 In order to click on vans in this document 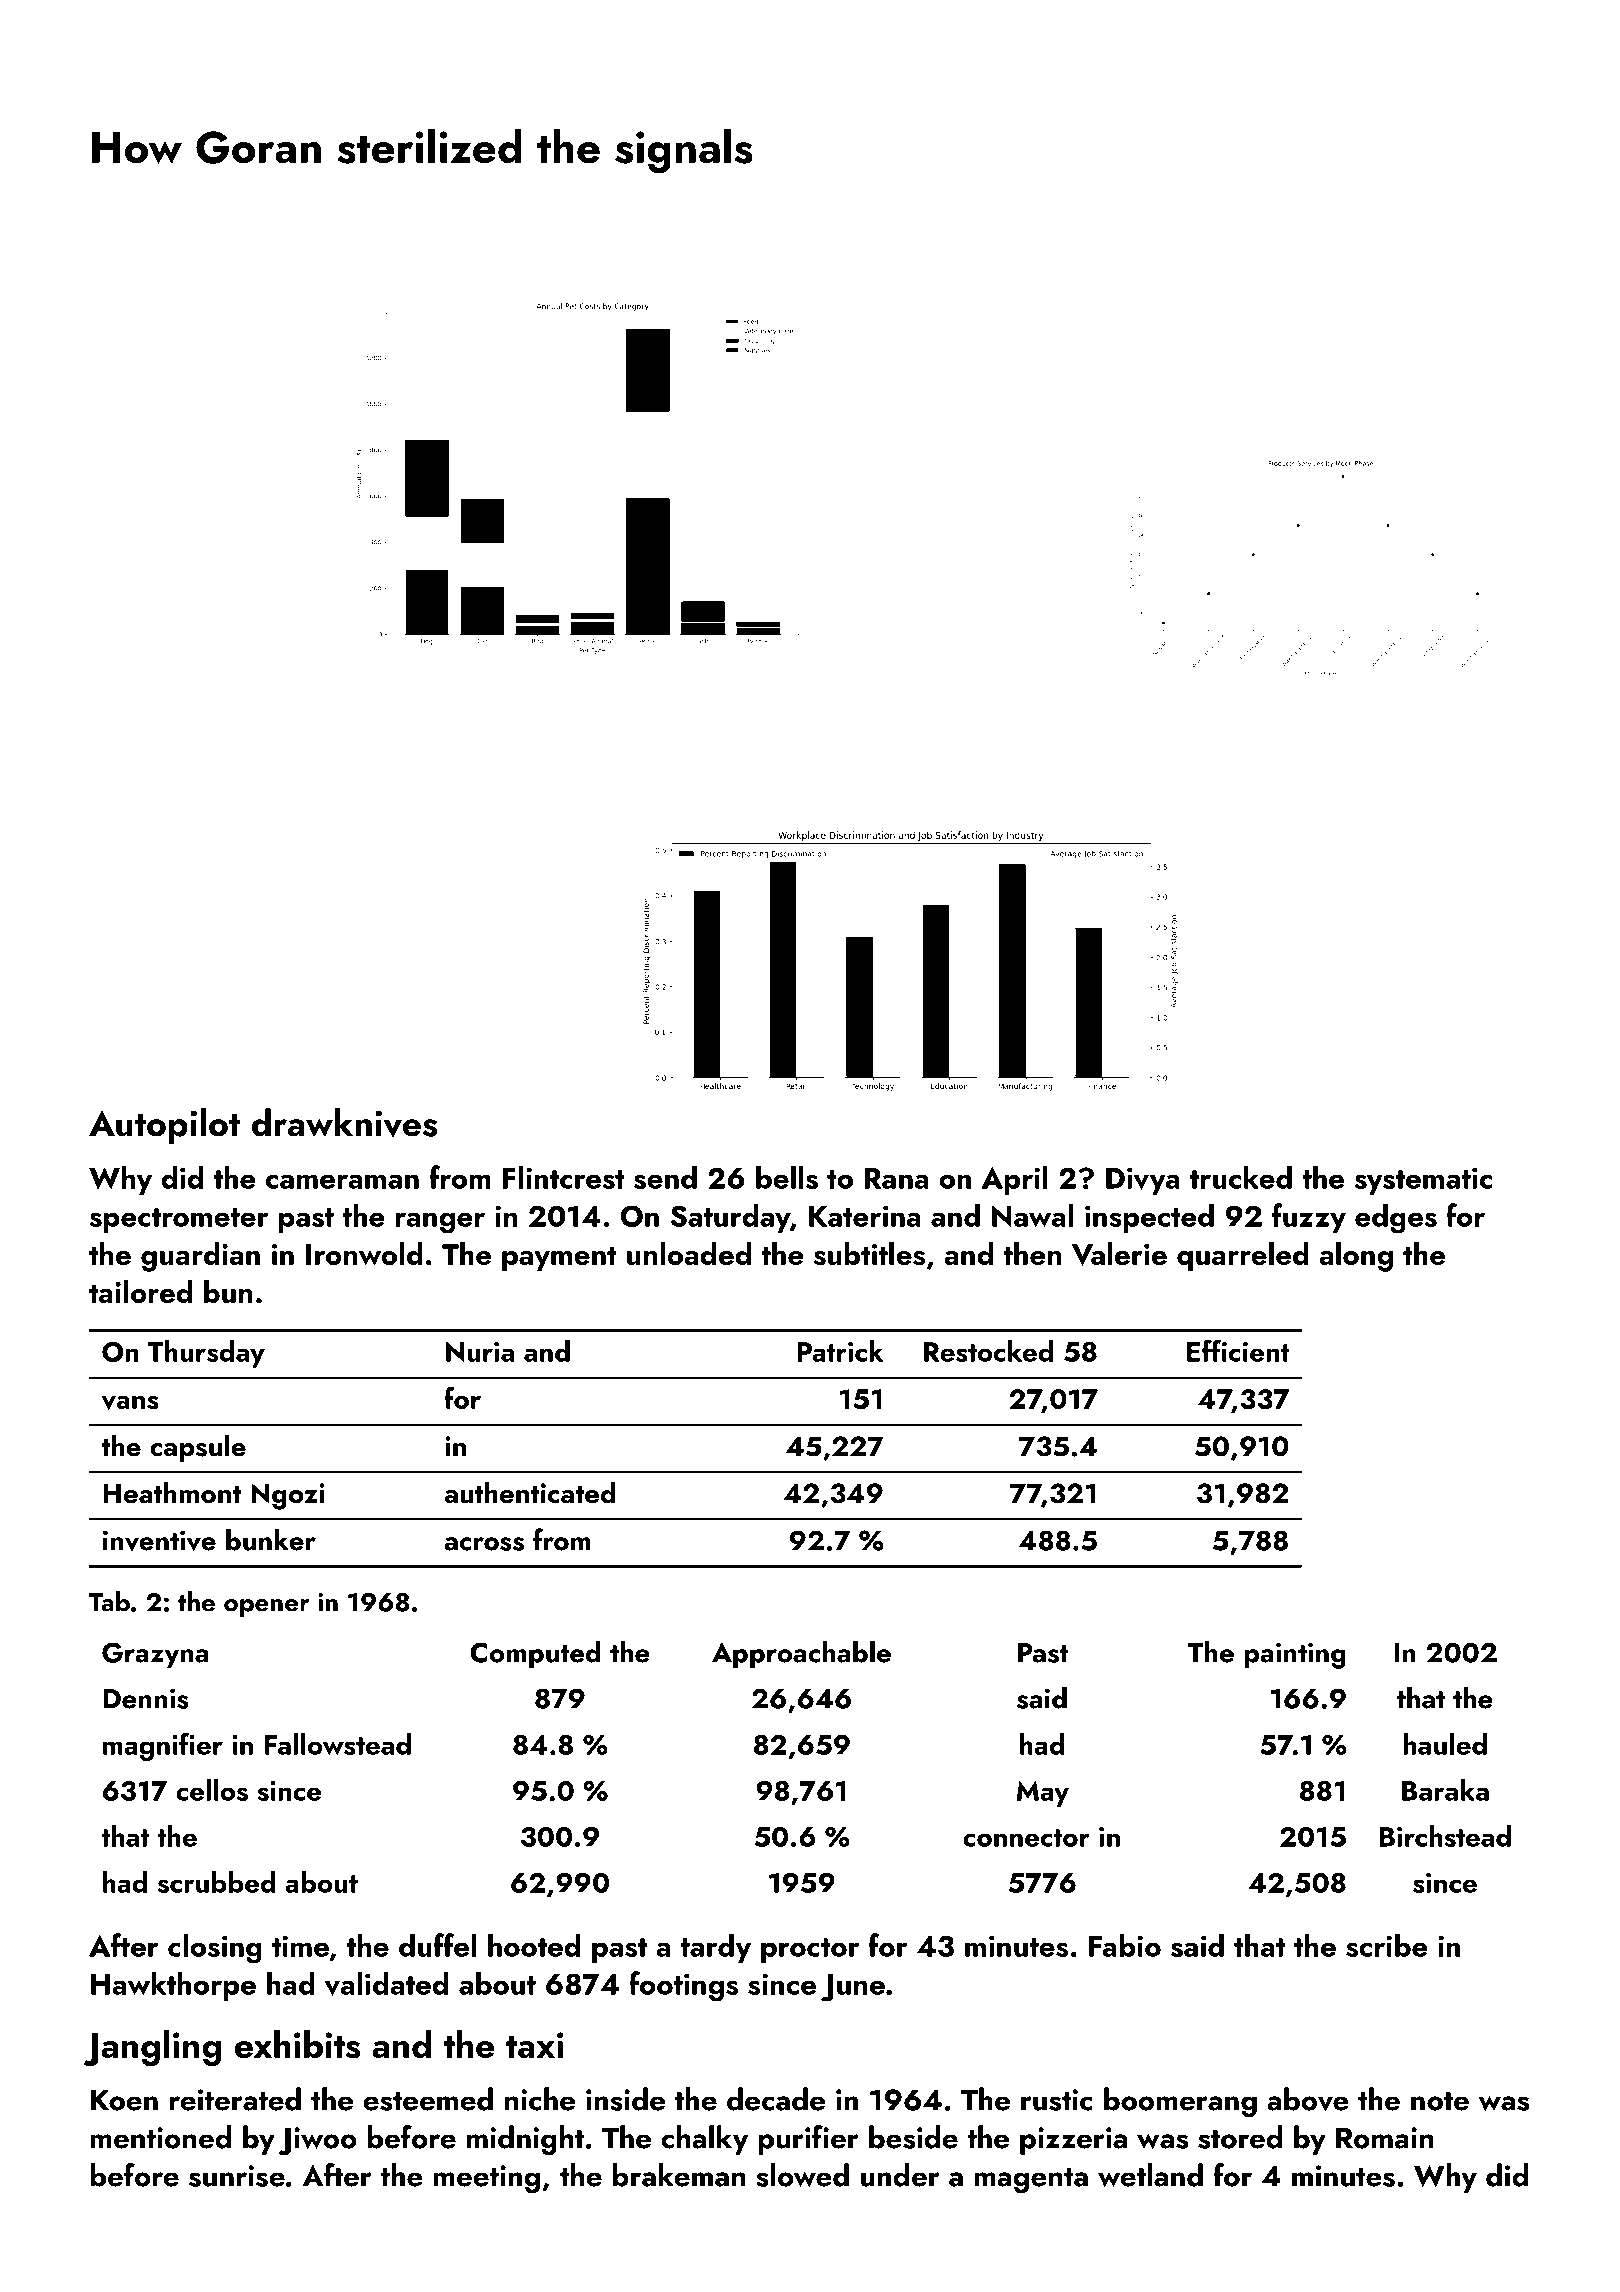, I will do `click(130, 1403)`.
